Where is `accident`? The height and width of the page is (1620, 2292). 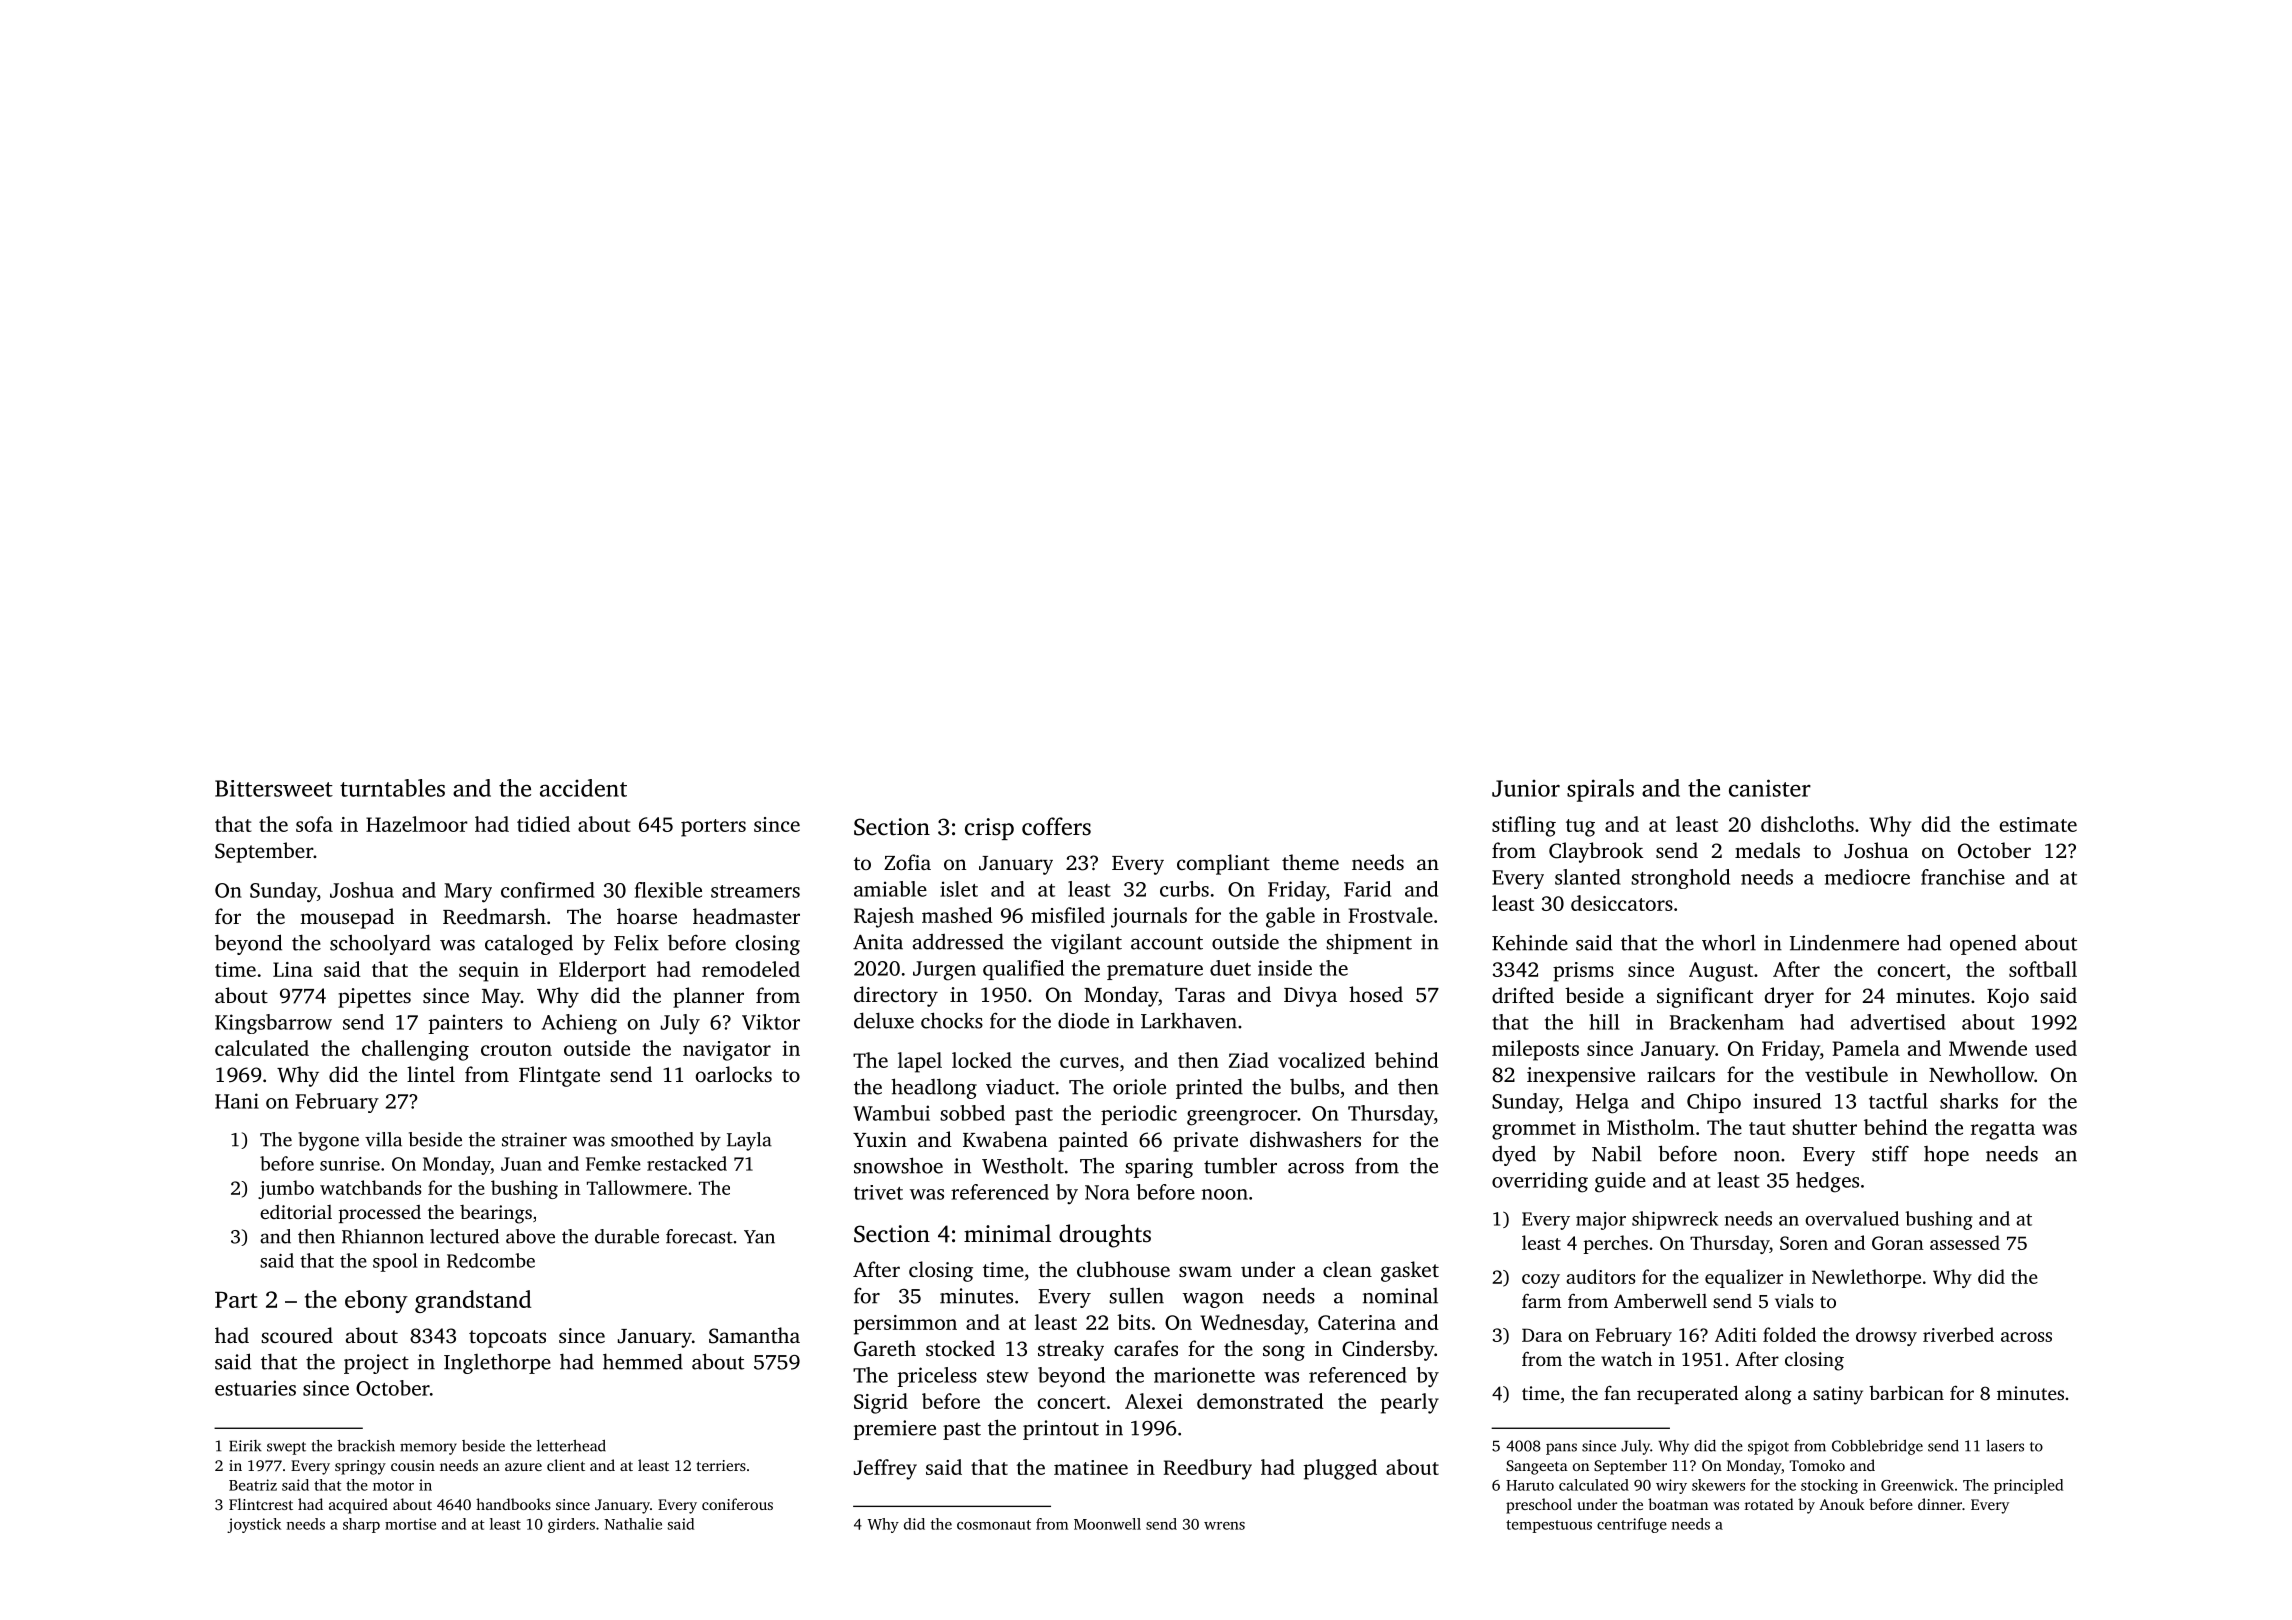
accident is located at coordinates (583, 788).
